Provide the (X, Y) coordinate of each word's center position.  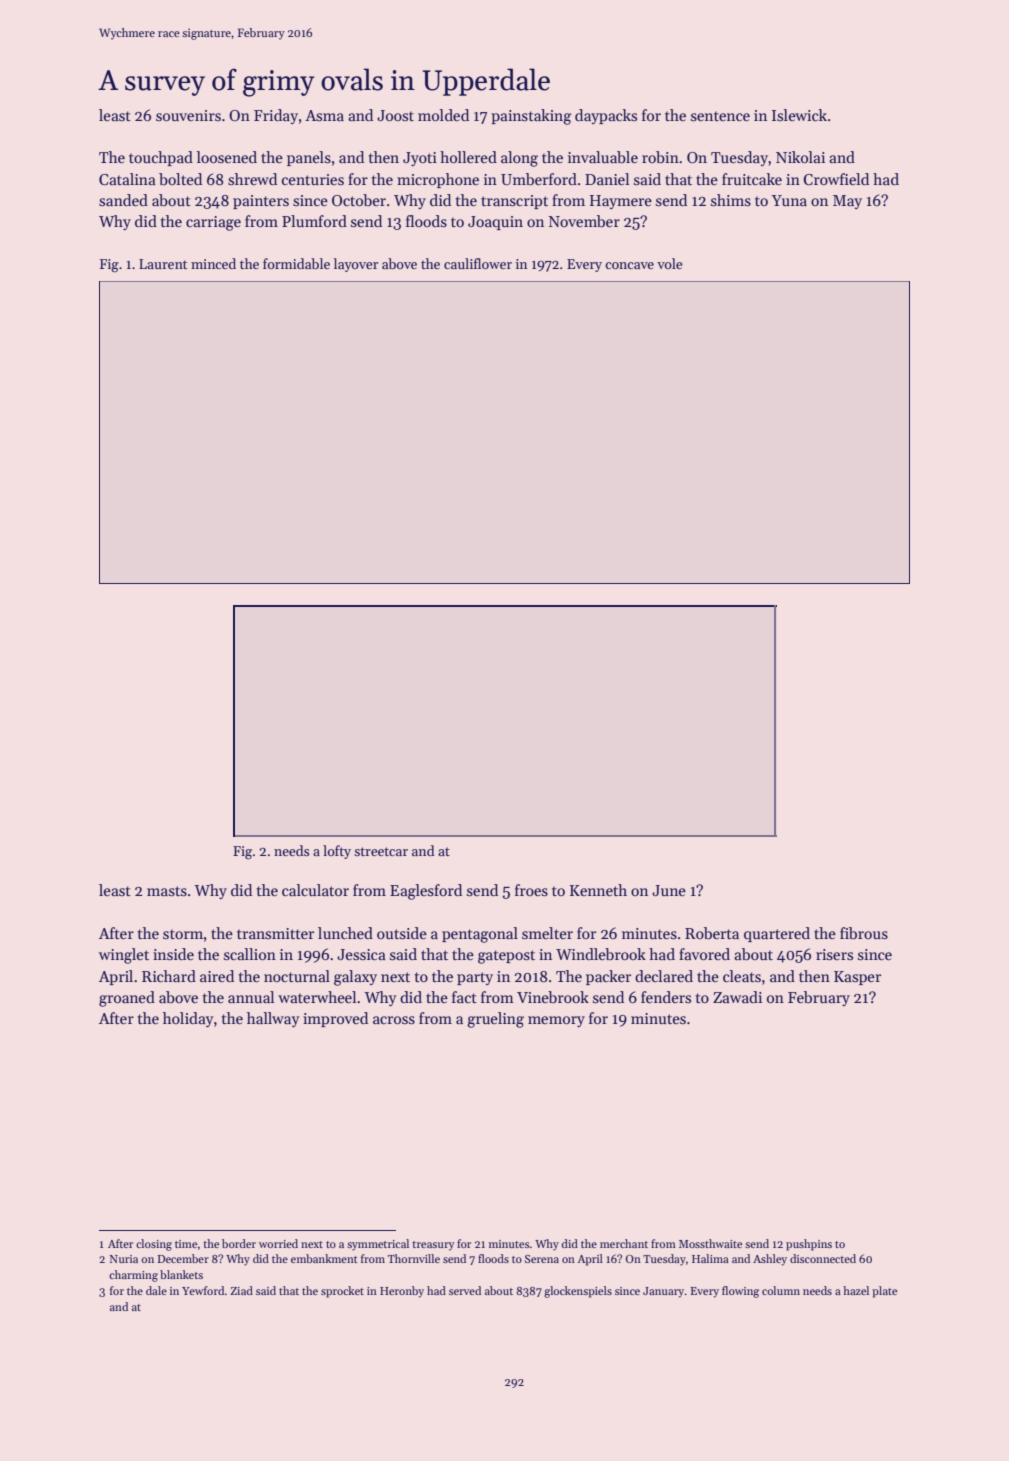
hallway (273, 1019)
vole (670, 263)
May (847, 202)
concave (629, 265)
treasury (433, 1246)
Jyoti (420, 159)
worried (278, 1243)
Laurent (163, 264)
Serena (542, 1259)
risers (834, 954)
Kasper (857, 978)
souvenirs (188, 115)
